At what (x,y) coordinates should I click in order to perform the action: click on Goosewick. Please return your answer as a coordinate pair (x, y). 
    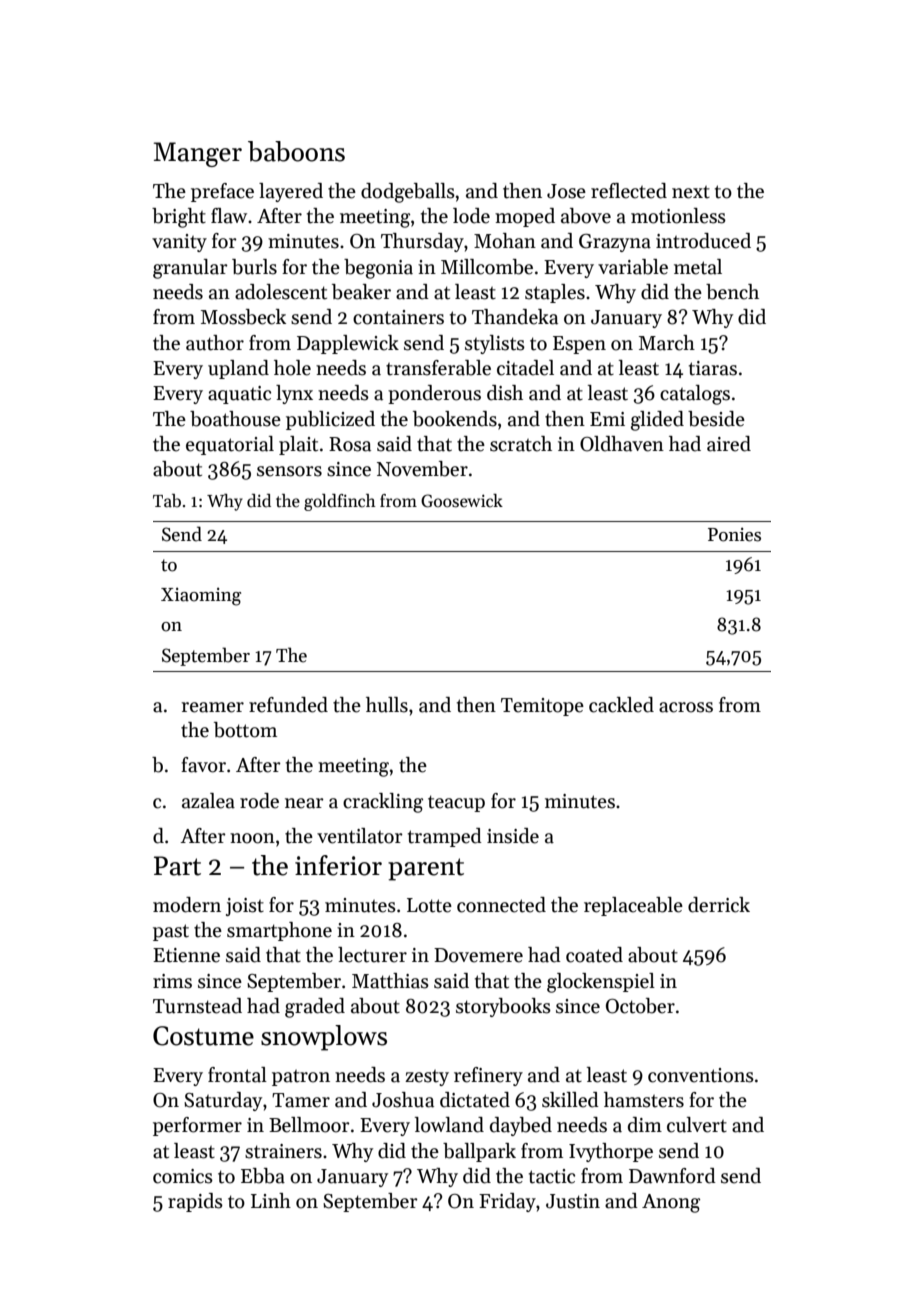
    Looking at the image, I should click on (462, 501).
